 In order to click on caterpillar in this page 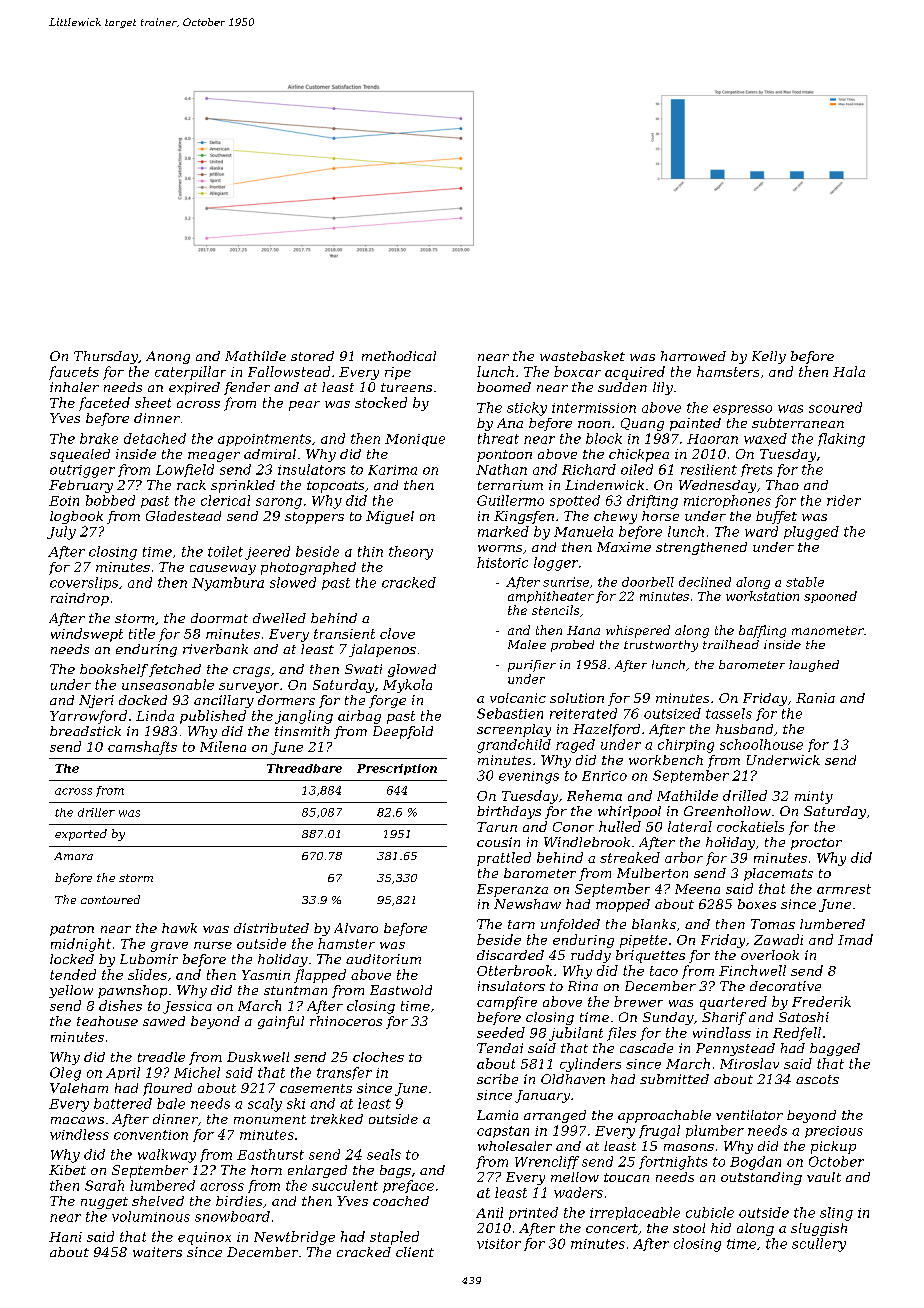, I will do `click(190, 373)`.
